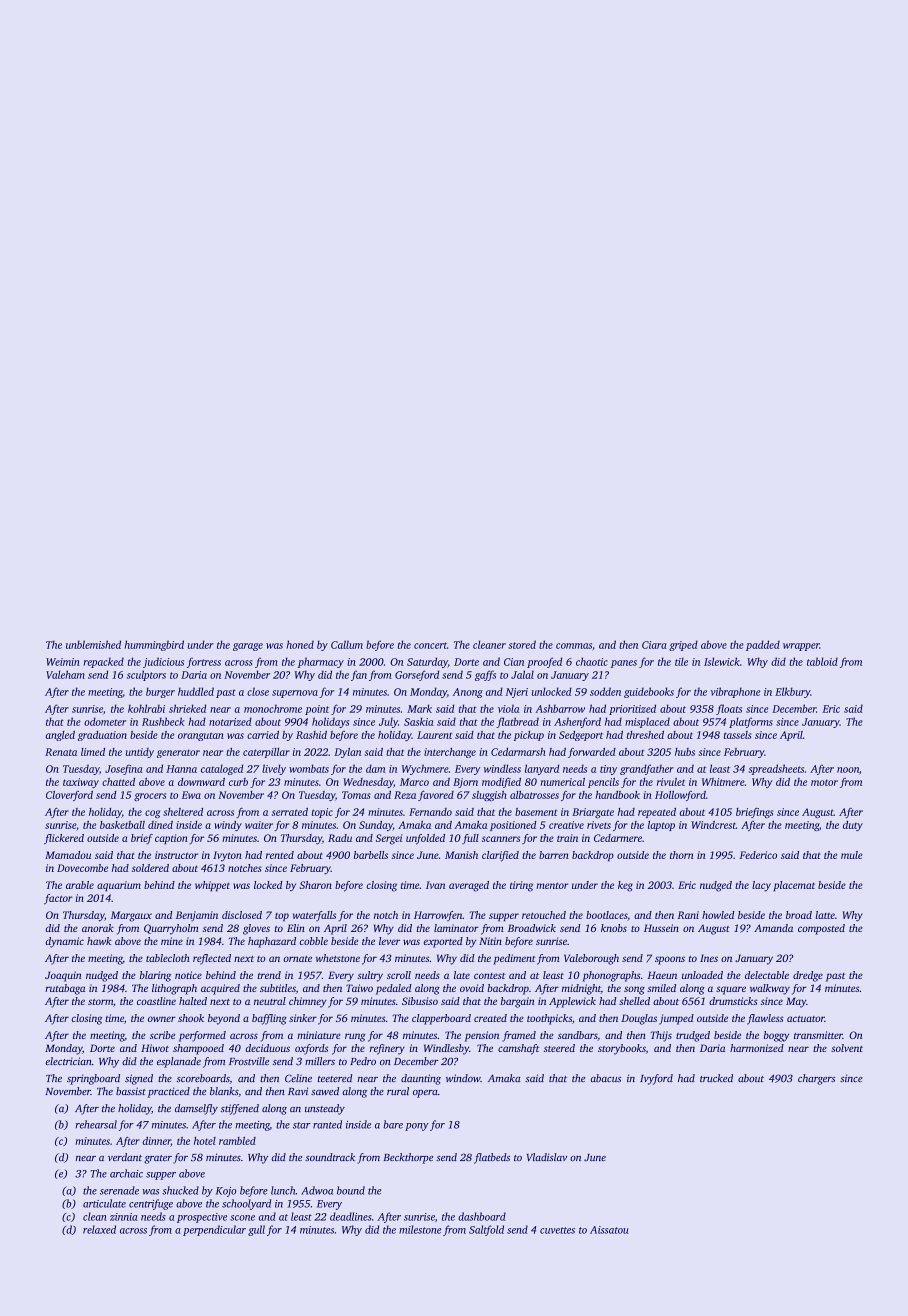  What do you see at coordinates (99, 1229) in the screenshot?
I see `relaxed` at bounding box center [99, 1229].
